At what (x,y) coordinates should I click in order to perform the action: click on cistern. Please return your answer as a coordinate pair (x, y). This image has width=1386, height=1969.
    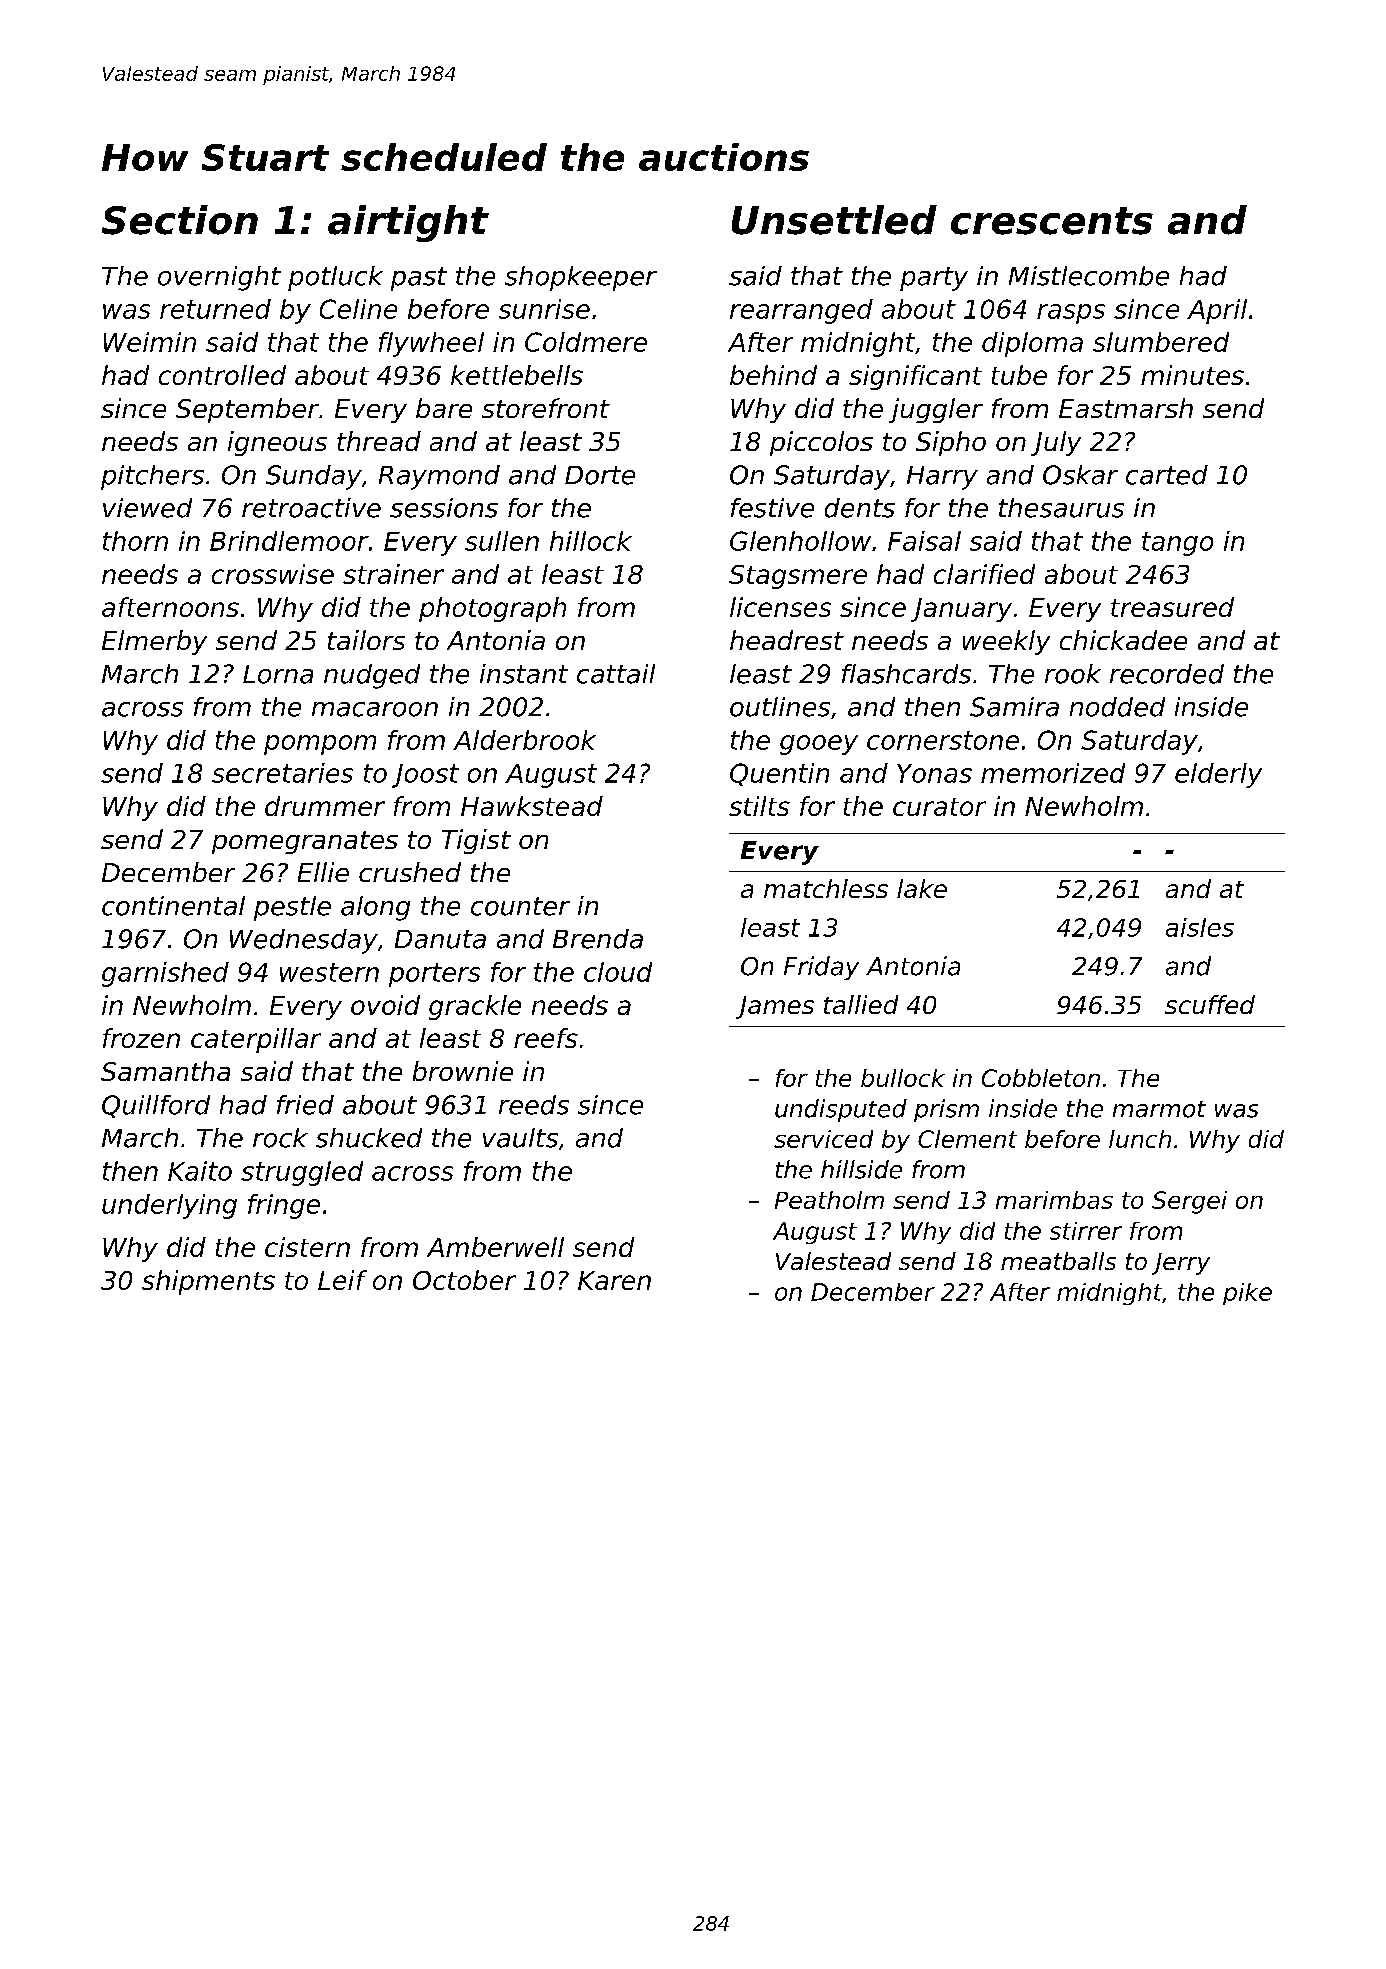
    Looking at the image, I should click on (307, 1247).
